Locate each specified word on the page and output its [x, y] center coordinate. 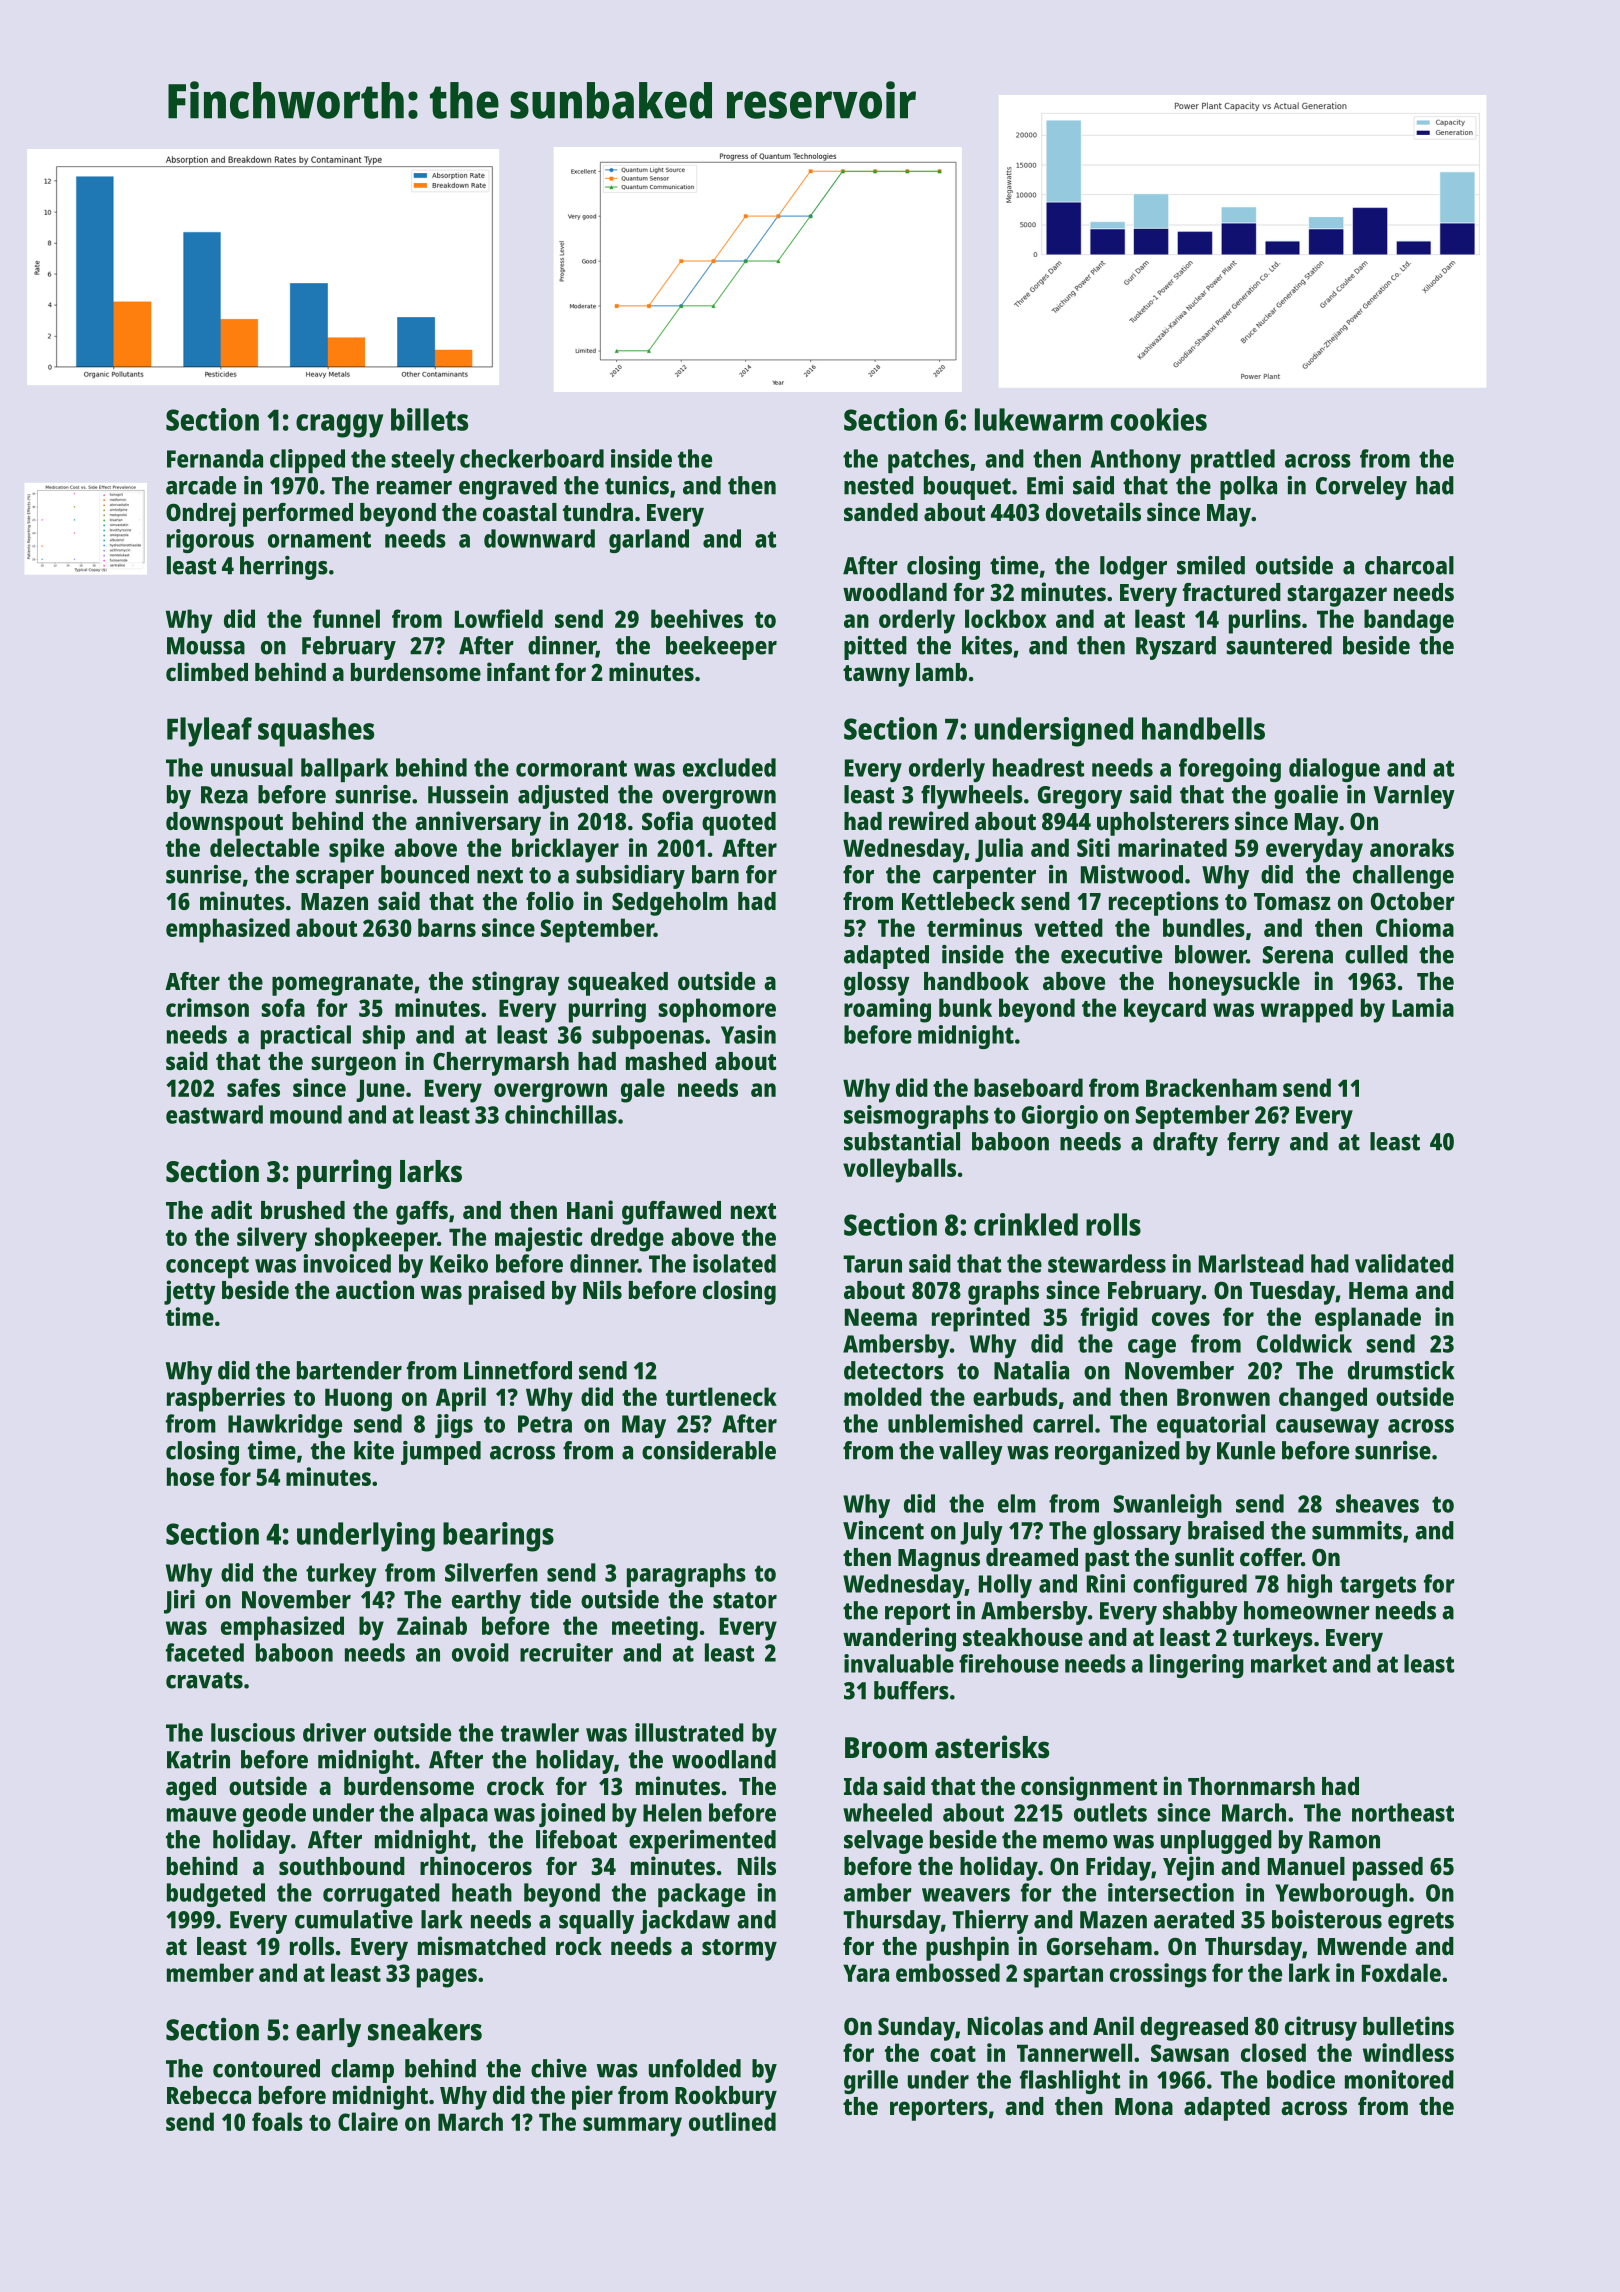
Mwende [1362, 1946]
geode [274, 1815]
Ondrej [201, 514]
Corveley [1361, 488]
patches [928, 461]
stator [745, 1600]
